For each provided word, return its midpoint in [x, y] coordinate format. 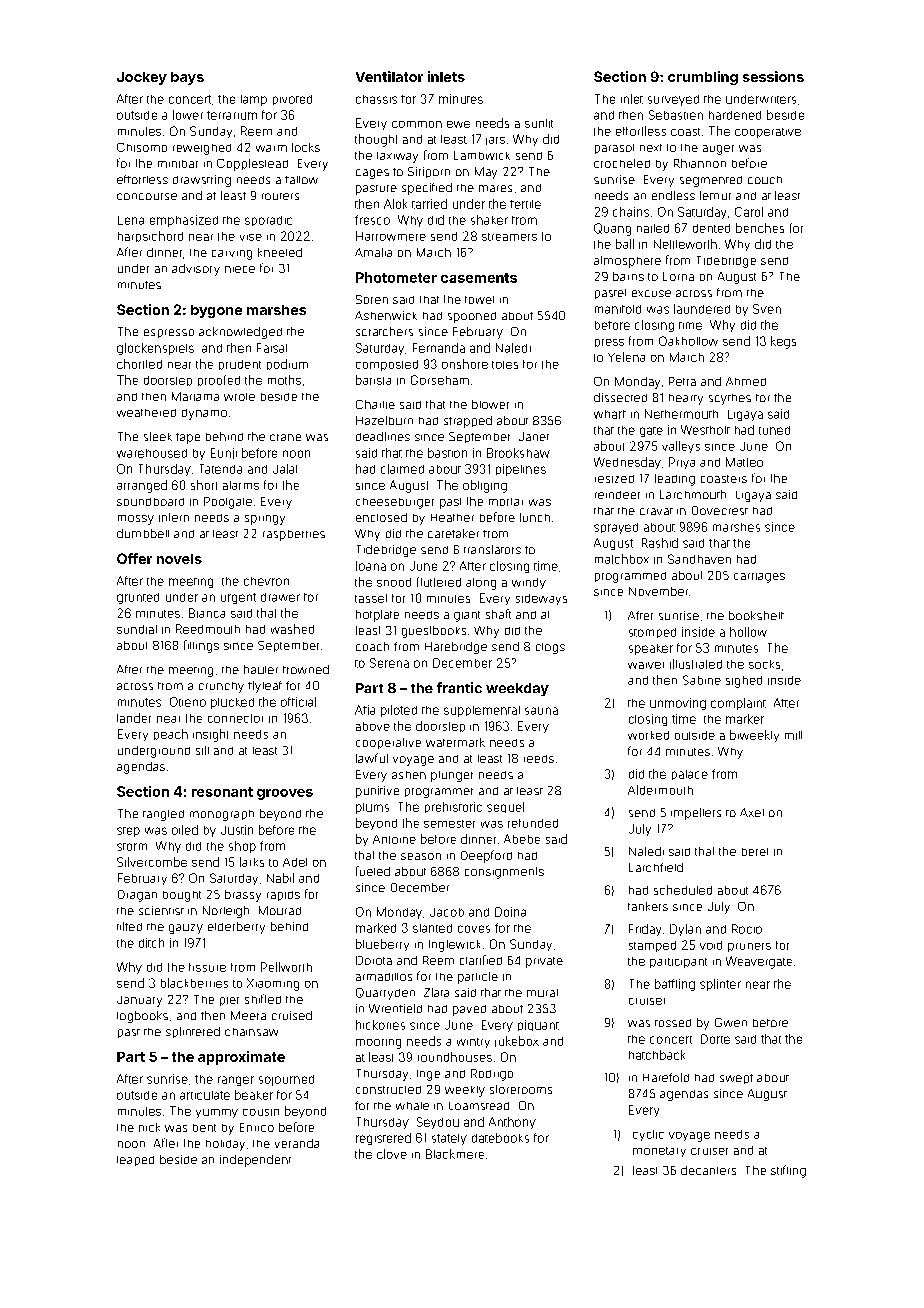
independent [255, 1161]
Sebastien [676, 115]
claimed [402, 469]
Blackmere [455, 1154]
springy [265, 520]
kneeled [280, 252]
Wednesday [627, 463]
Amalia [373, 252]
